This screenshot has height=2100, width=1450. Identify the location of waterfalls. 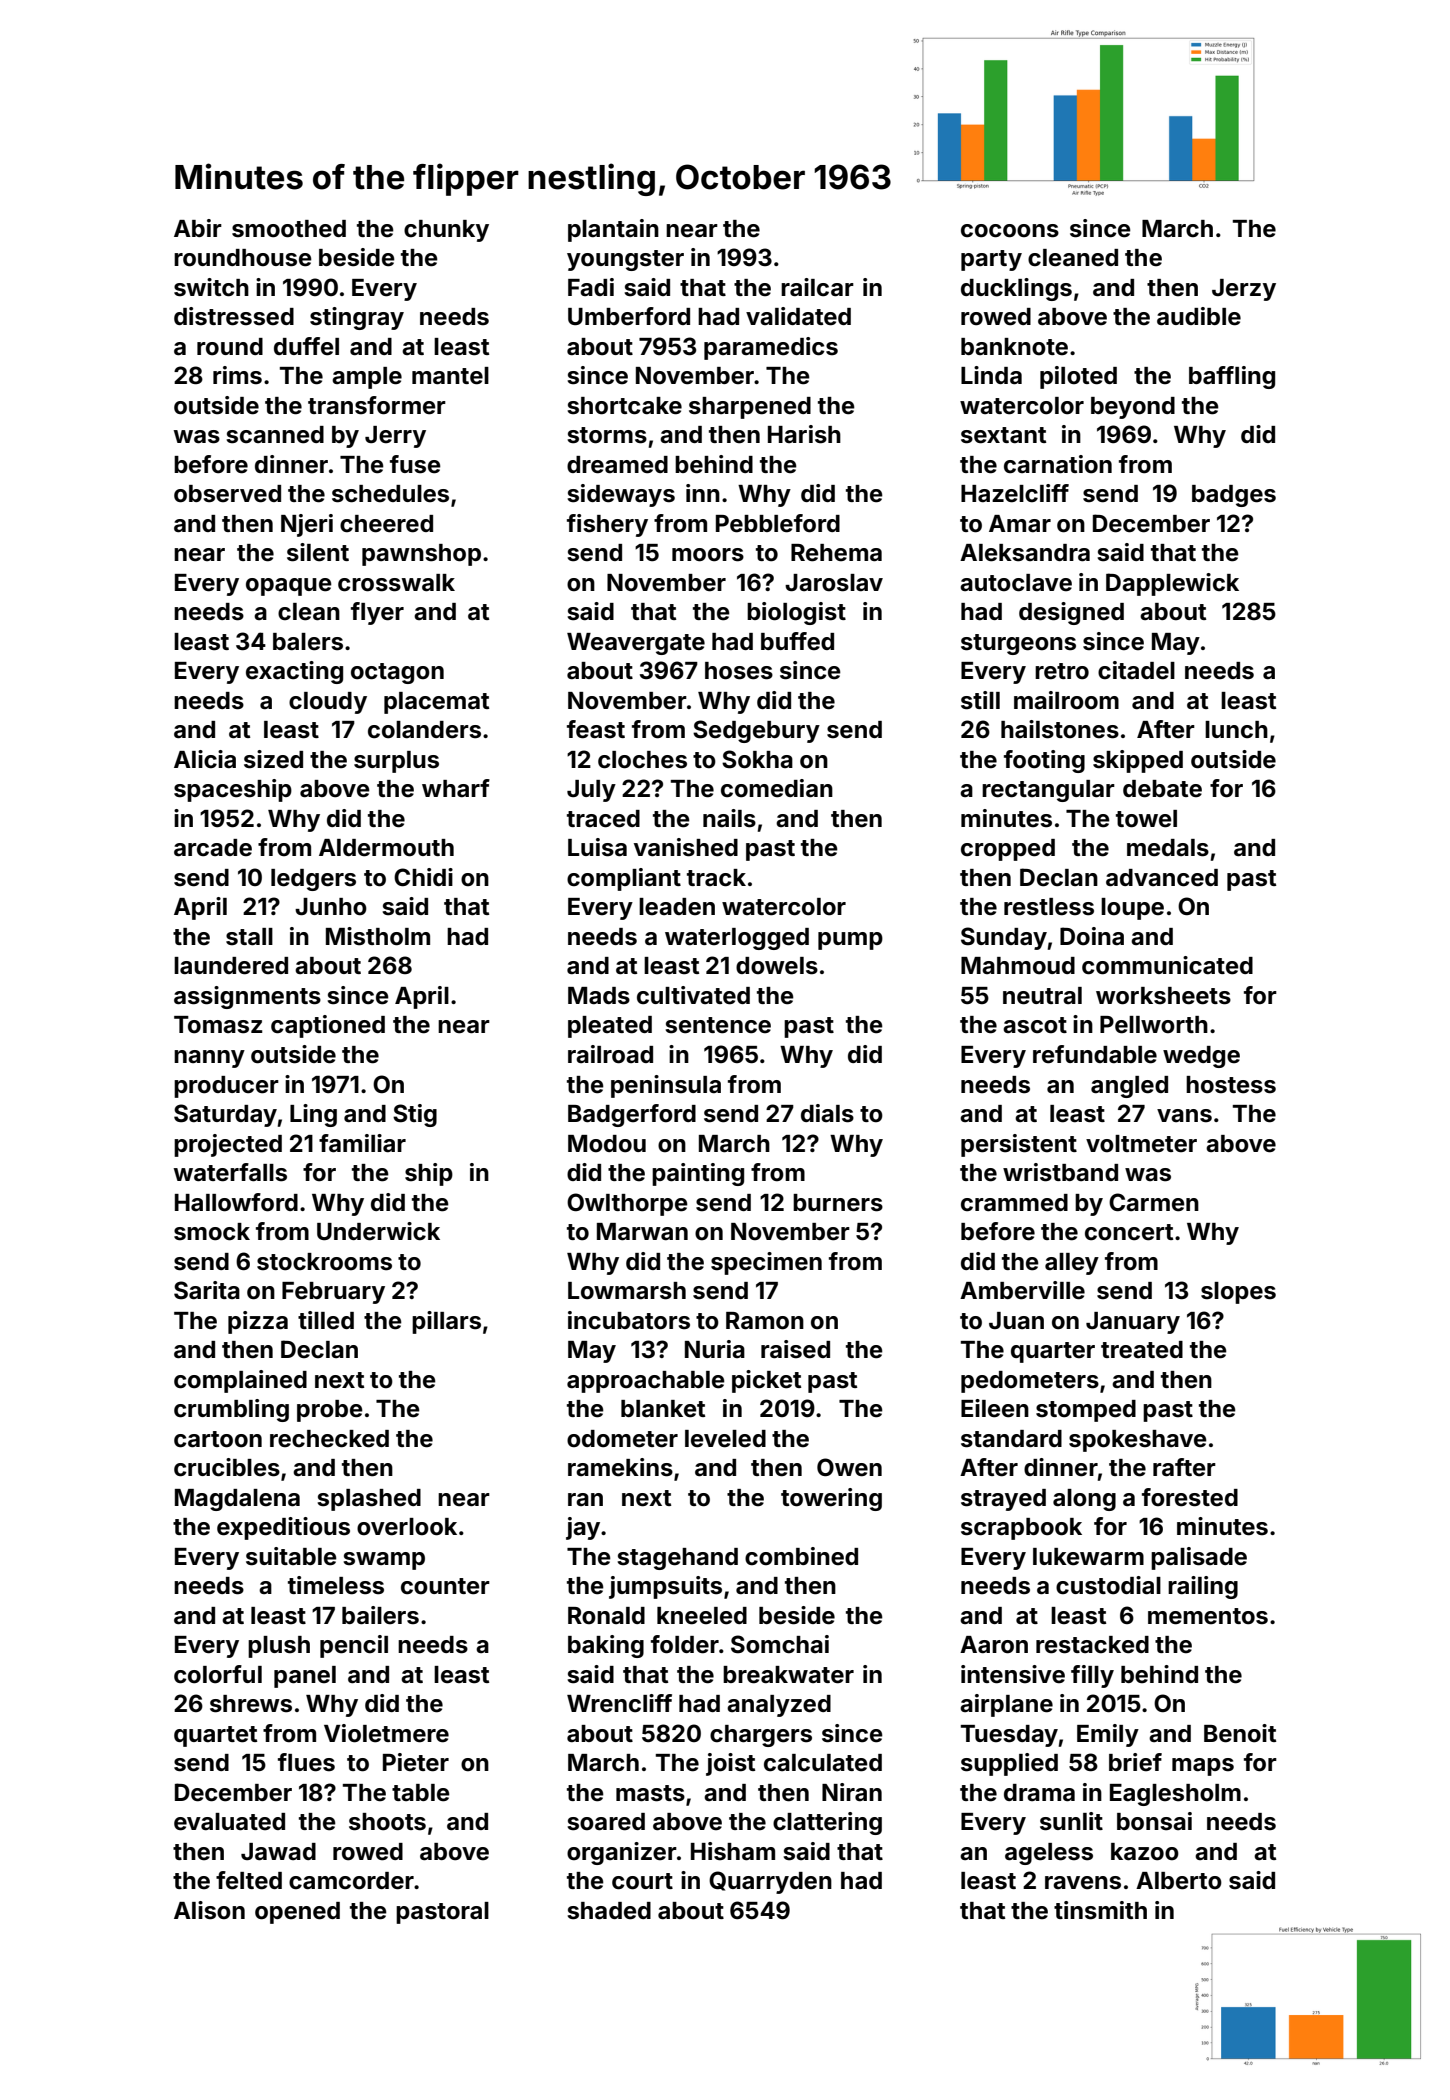
(230, 1172).
